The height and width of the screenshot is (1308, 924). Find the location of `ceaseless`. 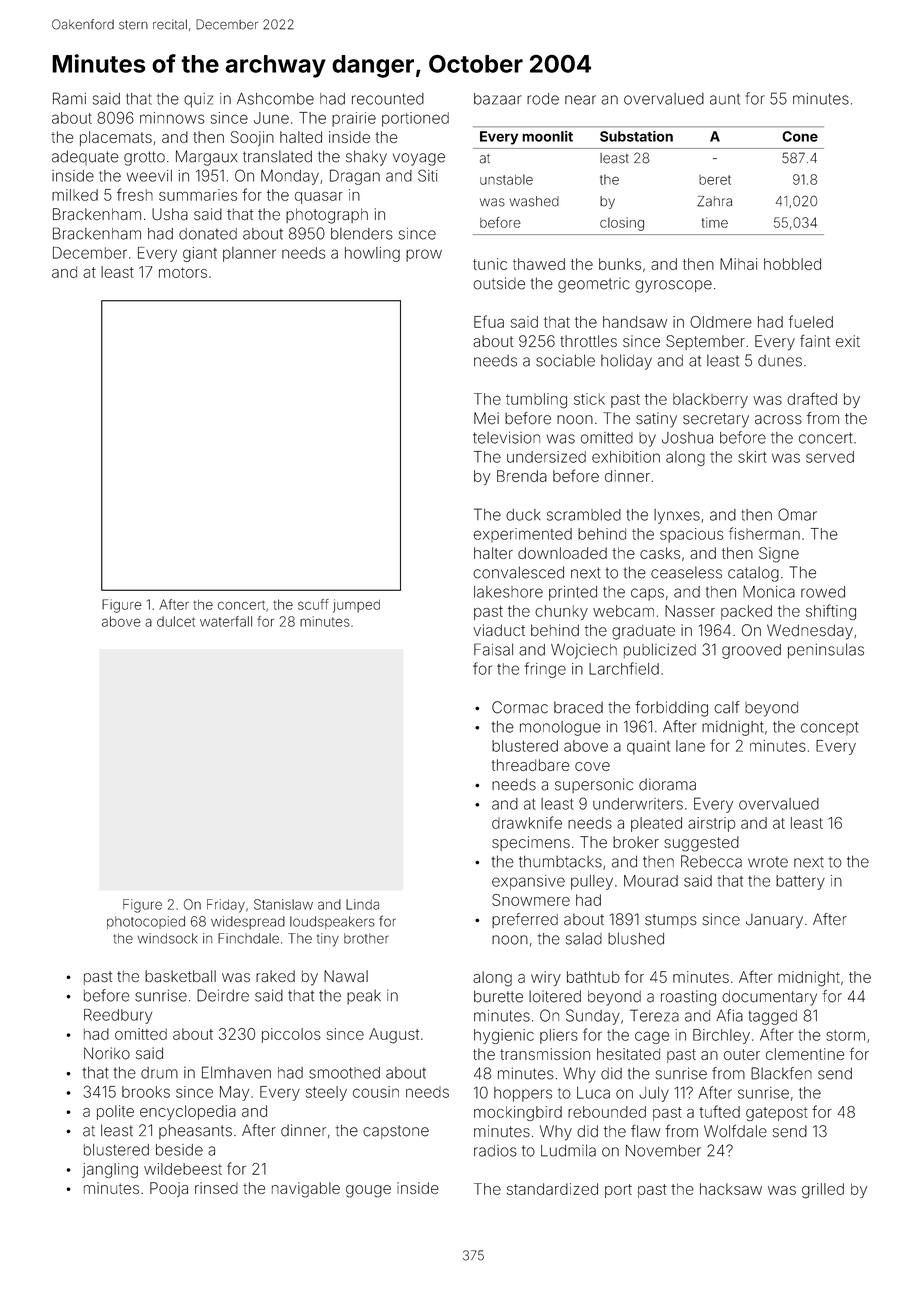

ceaseless is located at coordinates (686, 572).
